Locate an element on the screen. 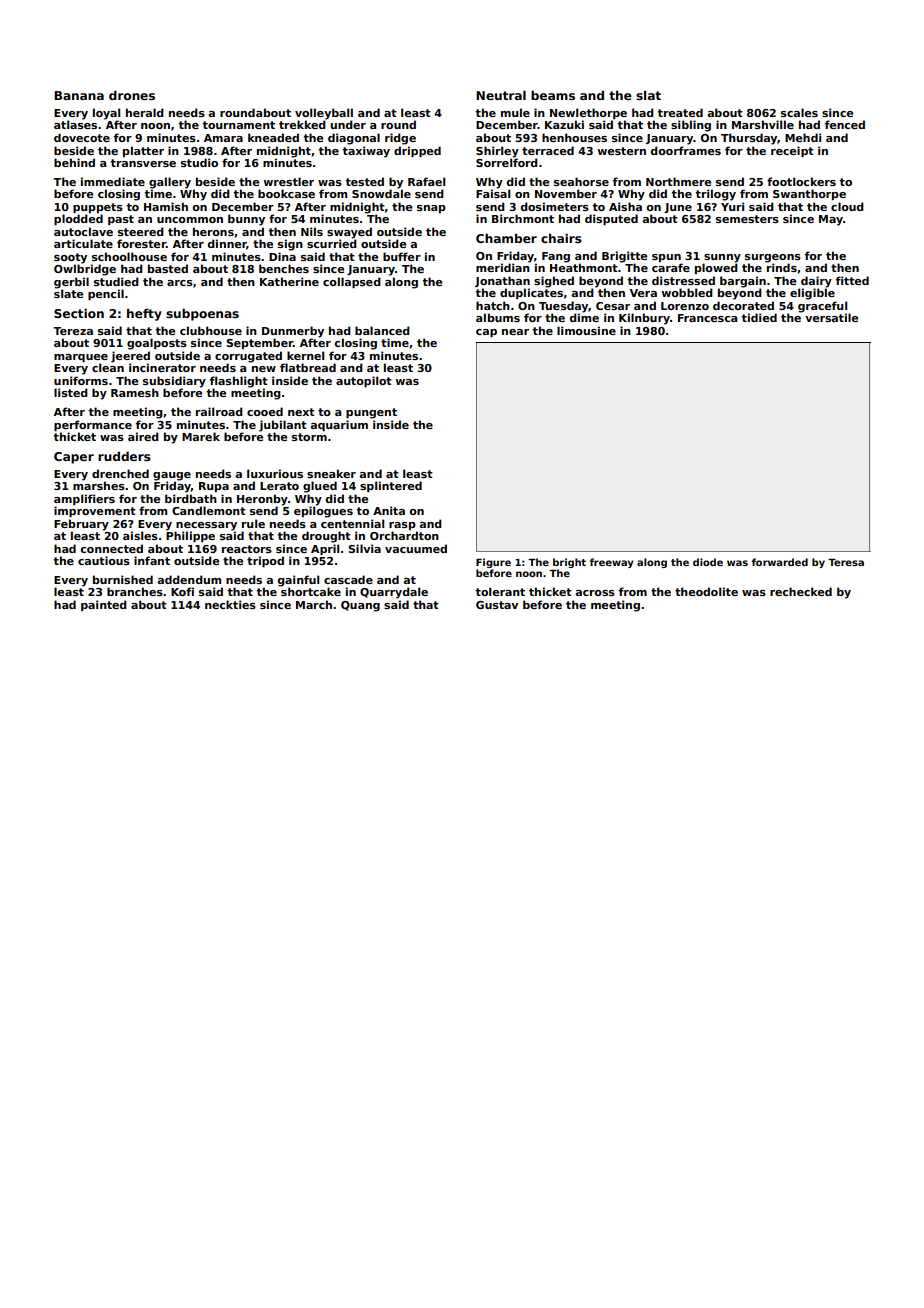 This screenshot has width=924, height=1308. Faisal is located at coordinates (493, 193).
